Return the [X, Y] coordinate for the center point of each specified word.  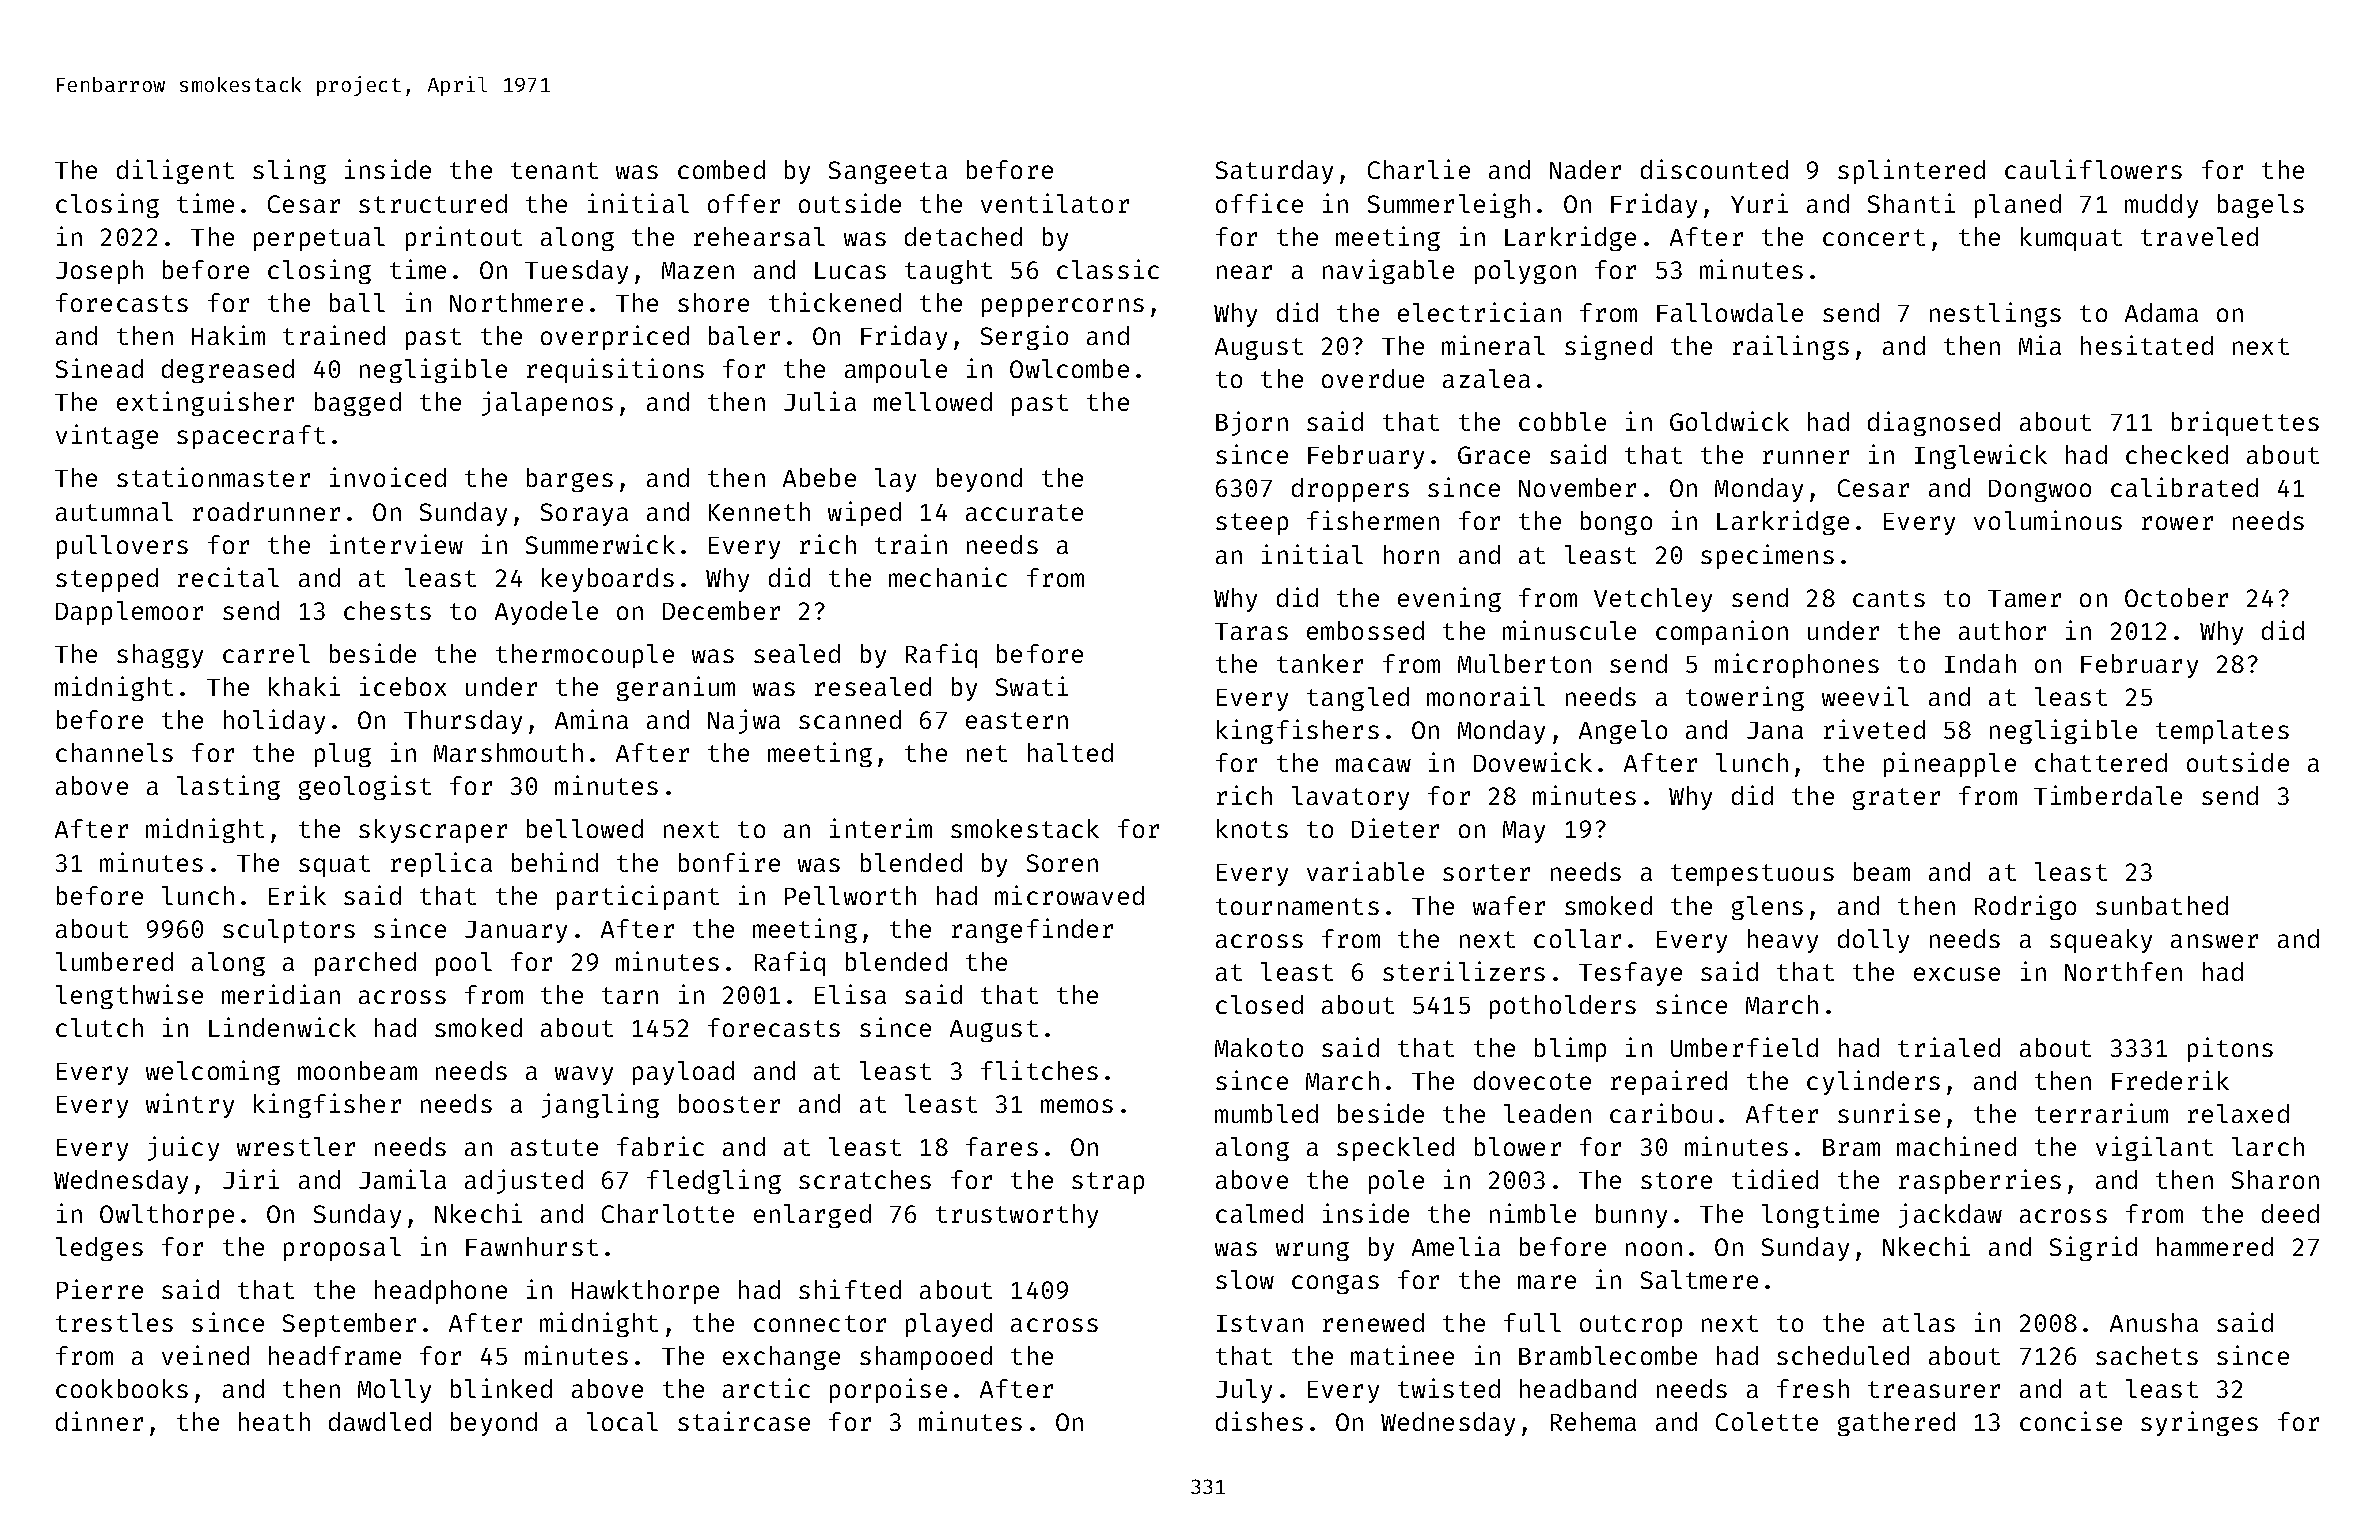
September [349, 1325]
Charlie [1419, 169]
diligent [175, 171]
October [2176, 597]
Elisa [850, 994]
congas [1335, 1284]
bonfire [729, 862]
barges [570, 480]
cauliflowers [2093, 169]
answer [2214, 941]
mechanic [948, 577]
